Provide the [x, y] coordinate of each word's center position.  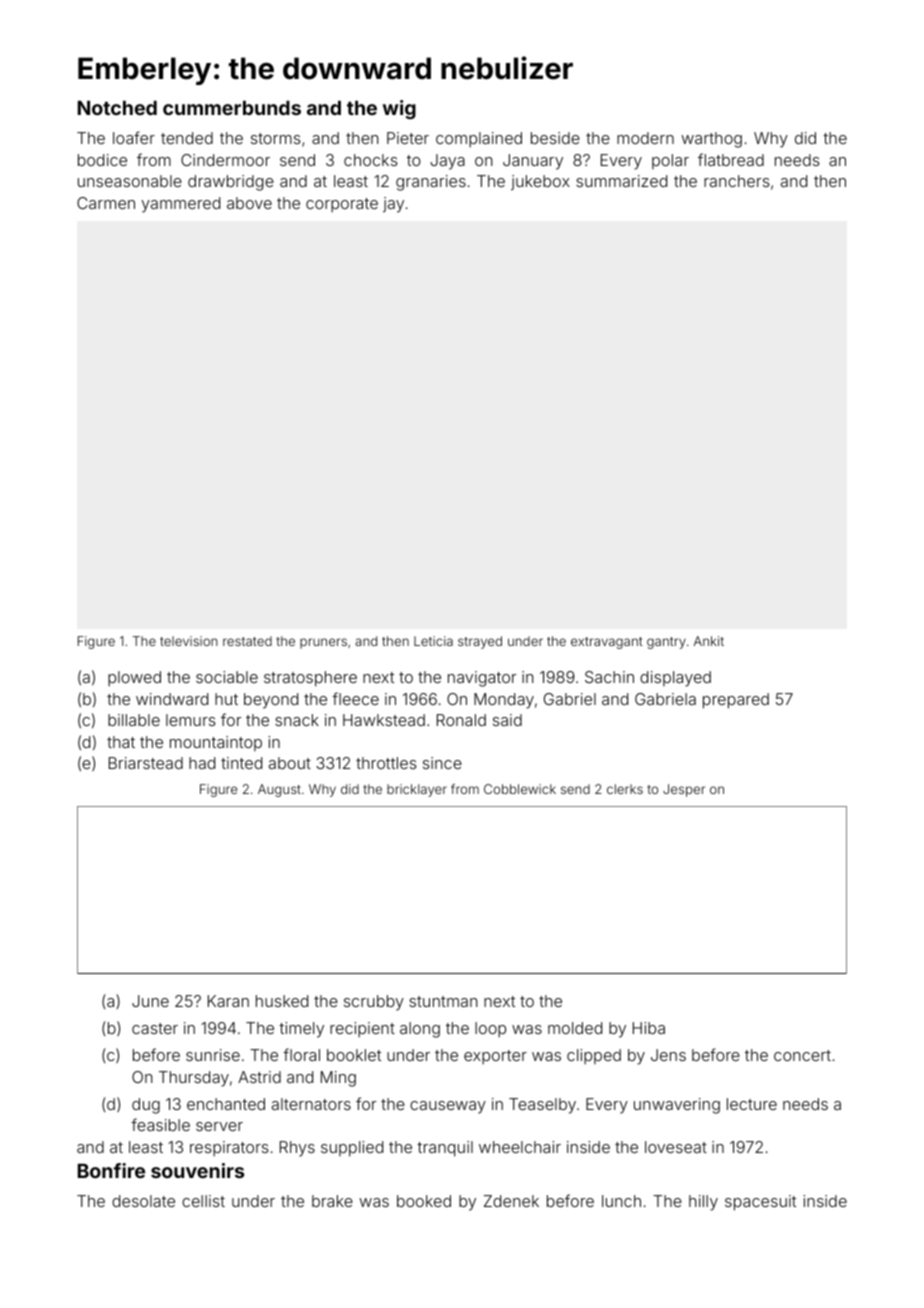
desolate [143, 1201]
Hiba [649, 1028]
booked [424, 1201]
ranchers [737, 181]
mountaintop [216, 743]
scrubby [374, 1003]
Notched [117, 108]
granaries [431, 183]
